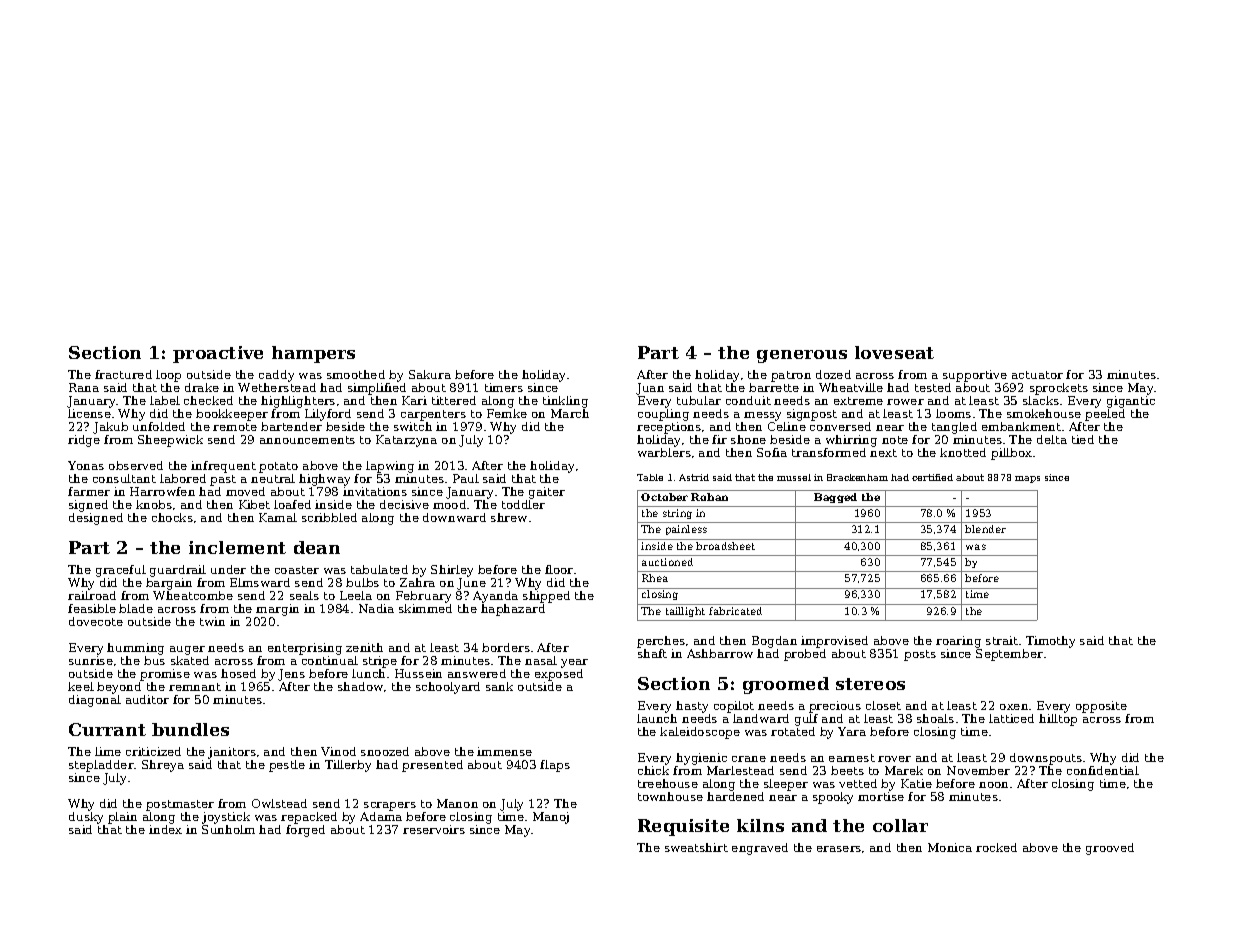 The image size is (1233, 952). Describe the element at coordinates (276, 376) in the page. I see `caddy` at that location.
